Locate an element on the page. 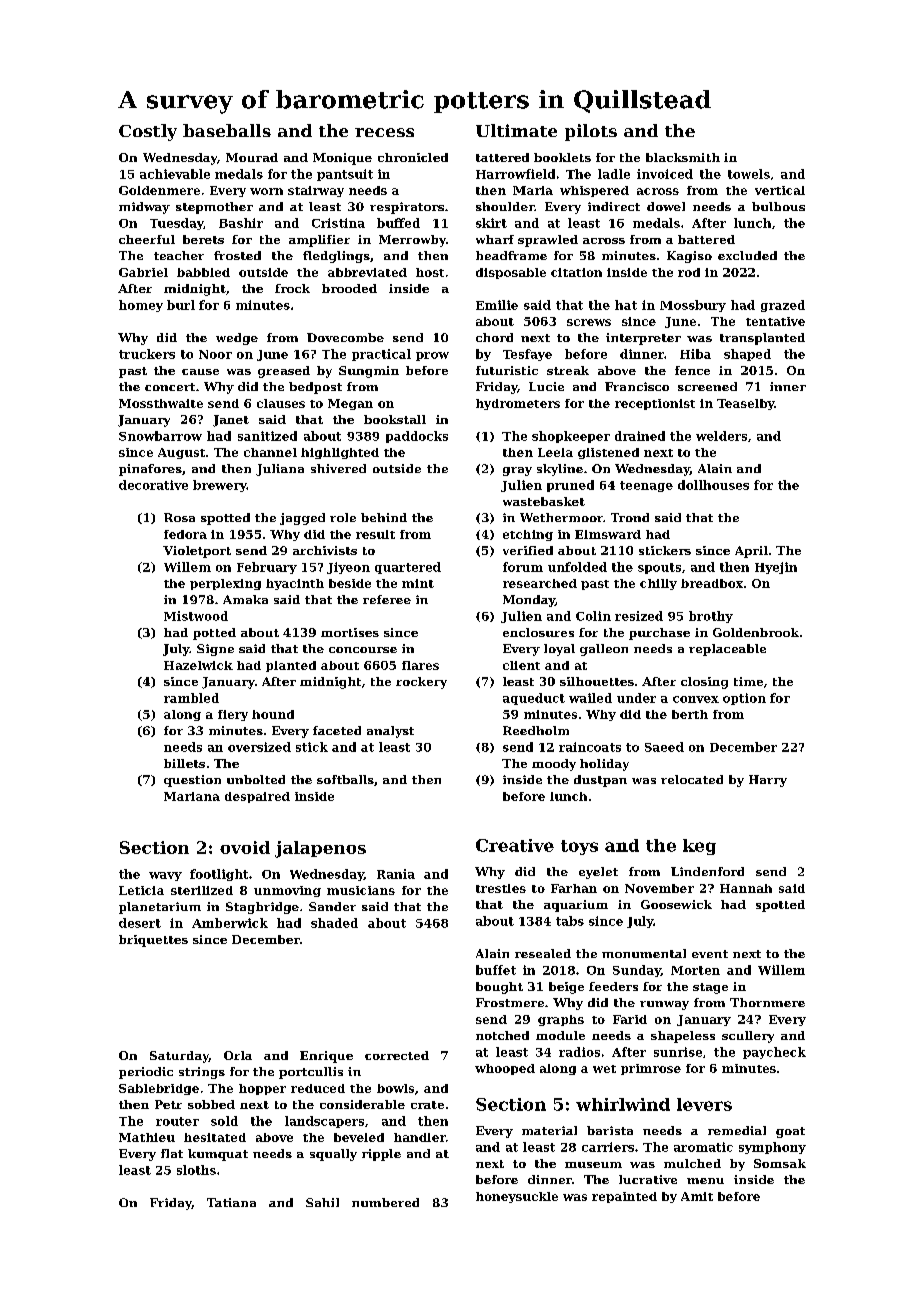 The height and width of the image is (1308, 924). keg is located at coordinates (699, 847).
